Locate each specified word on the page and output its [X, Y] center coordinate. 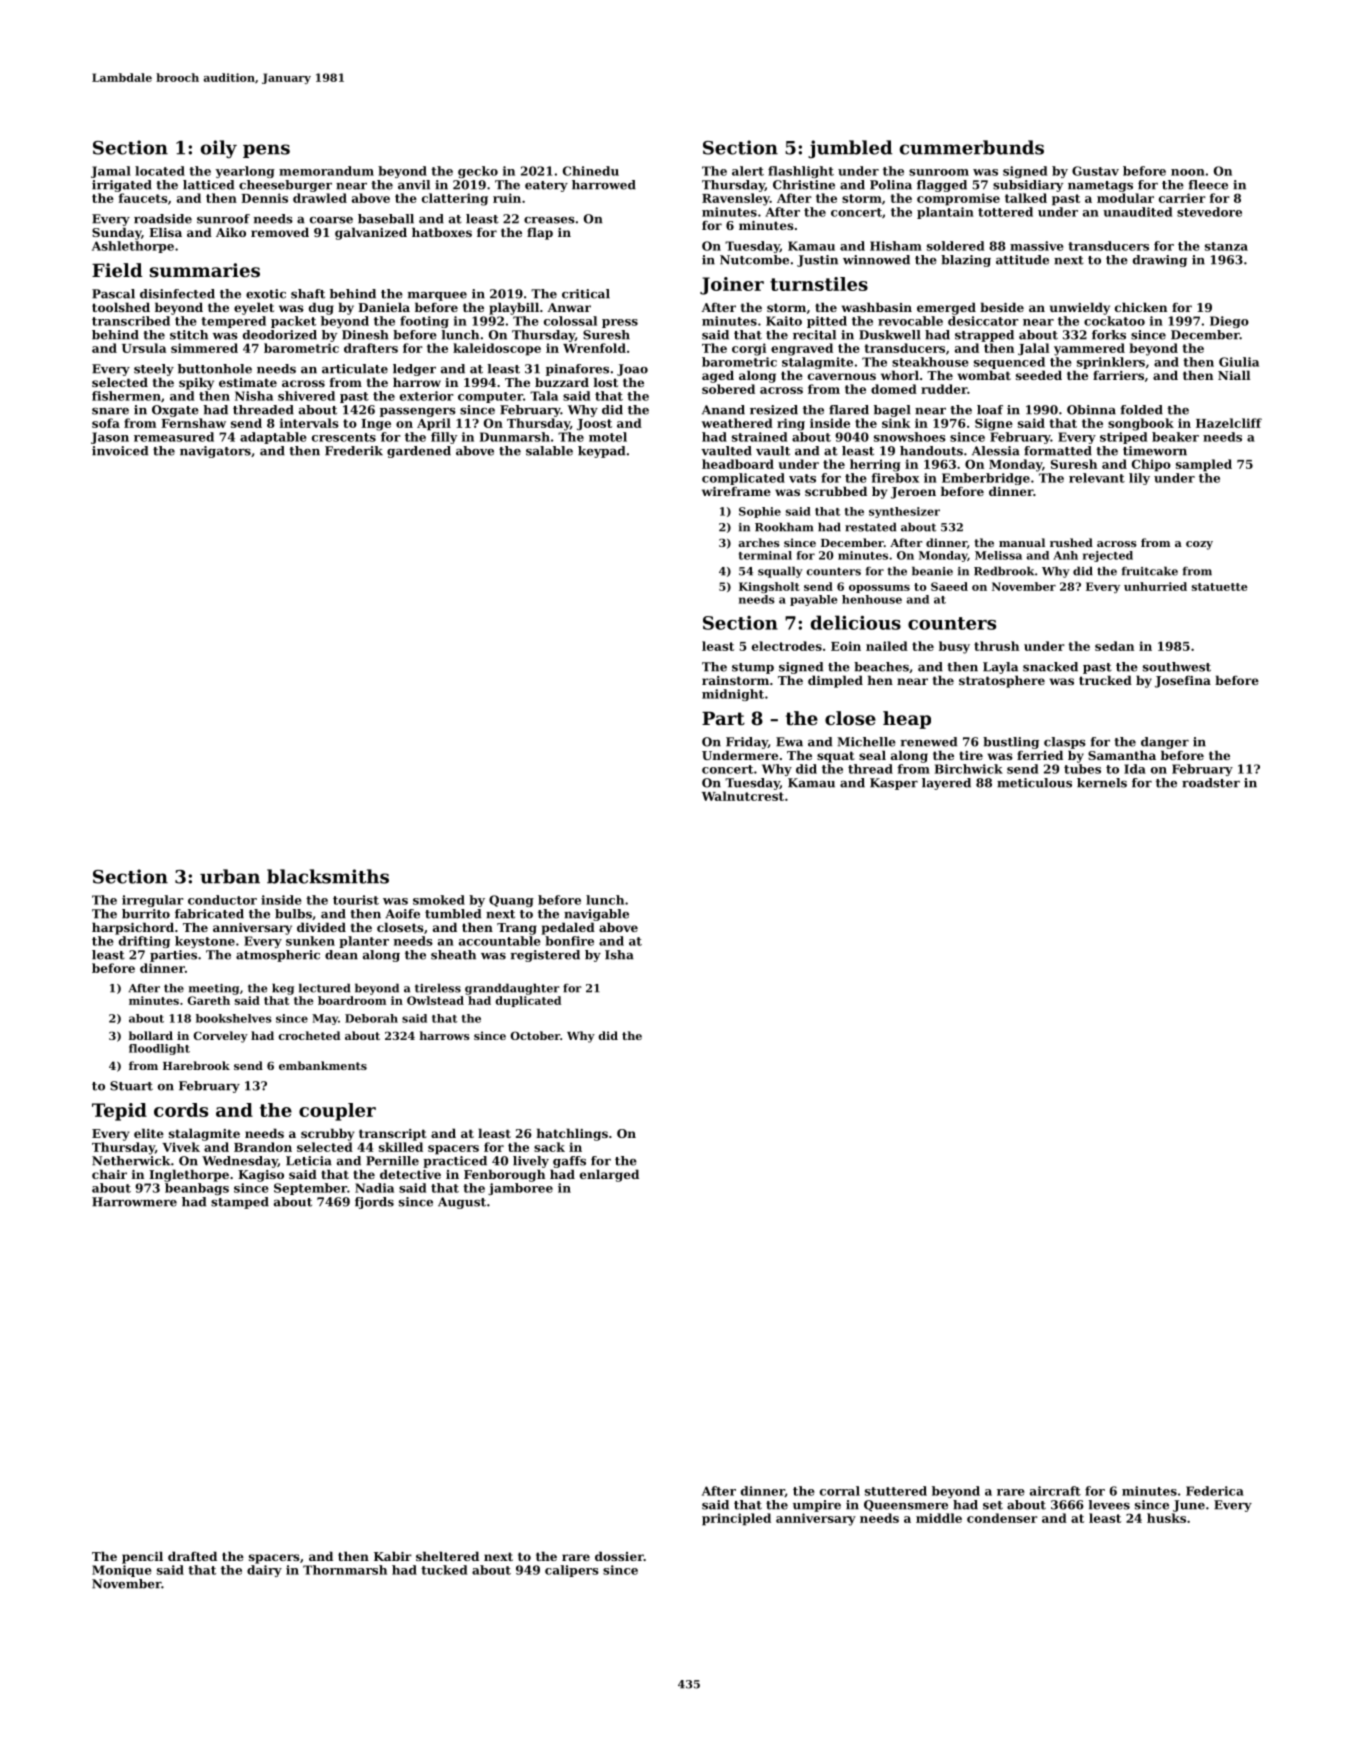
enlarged [609, 1175]
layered [946, 784]
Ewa [789, 742]
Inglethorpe [189, 1175]
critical [586, 294]
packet [293, 322]
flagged [942, 186]
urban [230, 876]
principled [736, 1519]
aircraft [1055, 1491]
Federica [1215, 1491]
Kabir [393, 1556]
